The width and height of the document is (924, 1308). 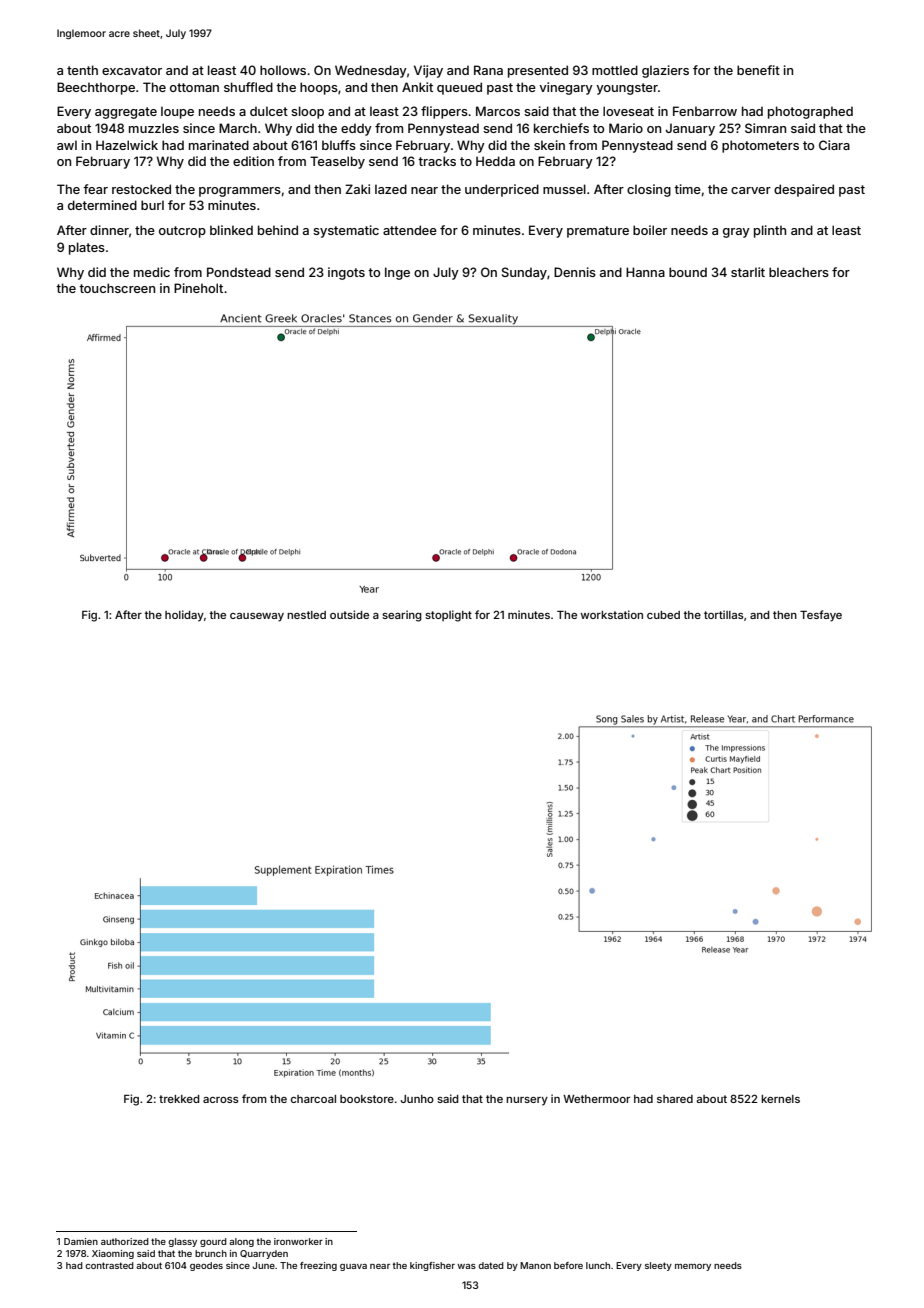 What do you see at coordinates (758, 70) in the document?
I see `benefit` at bounding box center [758, 70].
